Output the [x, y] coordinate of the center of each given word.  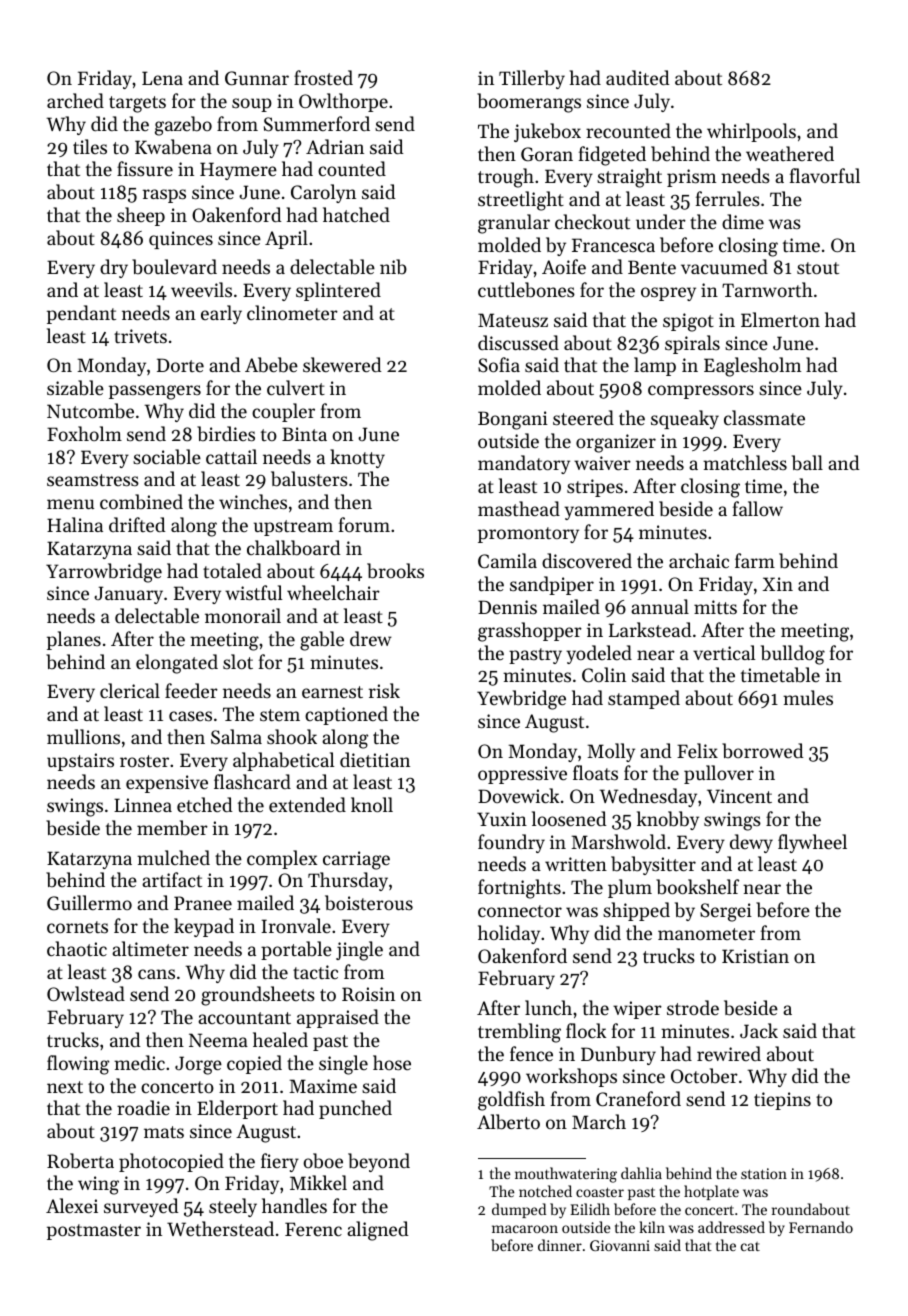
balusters [309, 479]
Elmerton [780, 319]
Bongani [513, 420]
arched [75, 100]
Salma [236, 737]
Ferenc [313, 1229]
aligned [378, 1231]
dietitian [375, 759]
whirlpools [751, 132]
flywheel [812, 843]
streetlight [521, 201]
